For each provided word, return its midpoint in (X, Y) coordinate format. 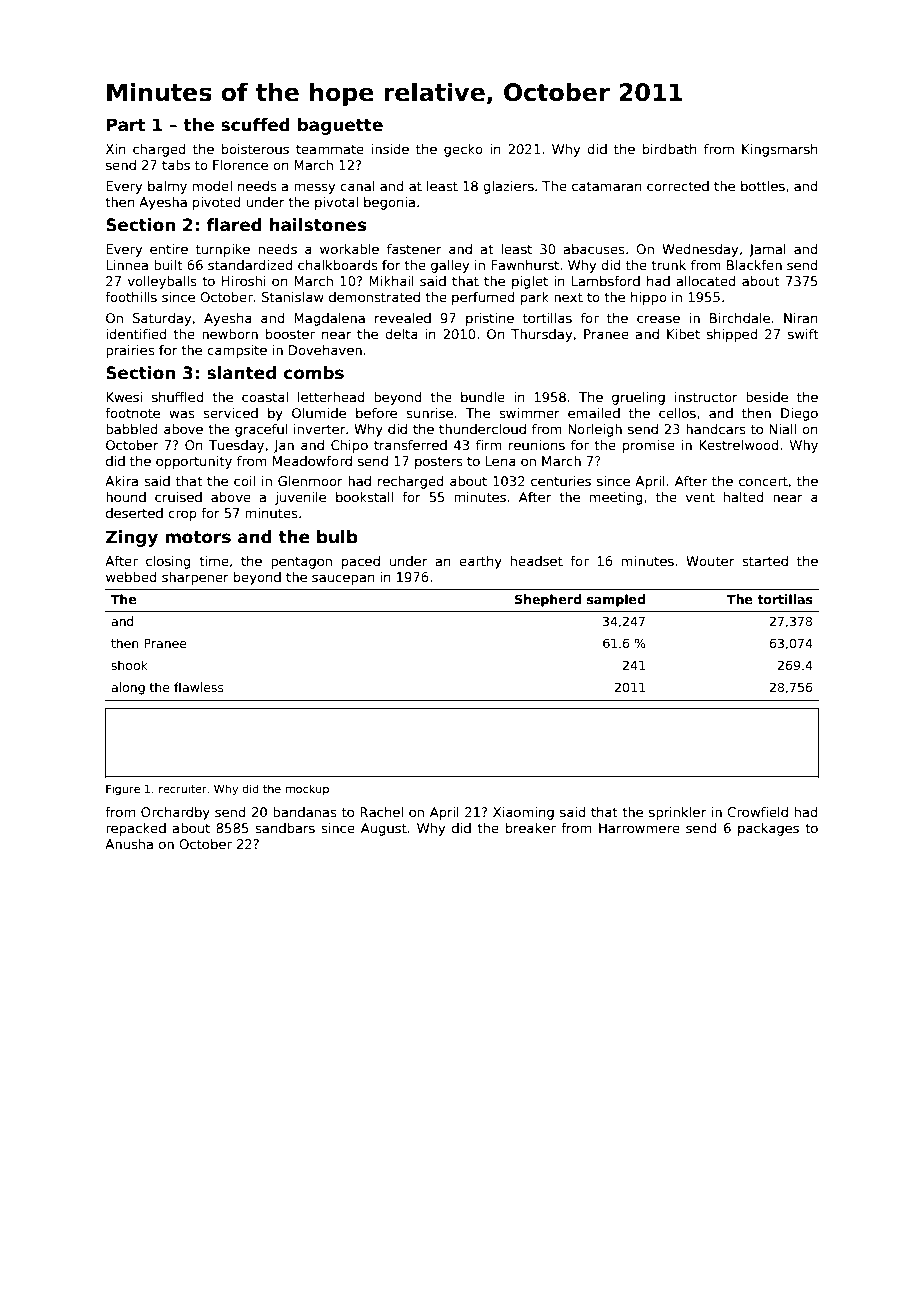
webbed (131, 577)
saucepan (343, 579)
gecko (463, 150)
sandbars (285, 828)
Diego (799, 414)
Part (126, 125)
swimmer (529, 413)
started (765, 561)
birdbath (670, 149)
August (384, 829)
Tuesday (236, 446)
